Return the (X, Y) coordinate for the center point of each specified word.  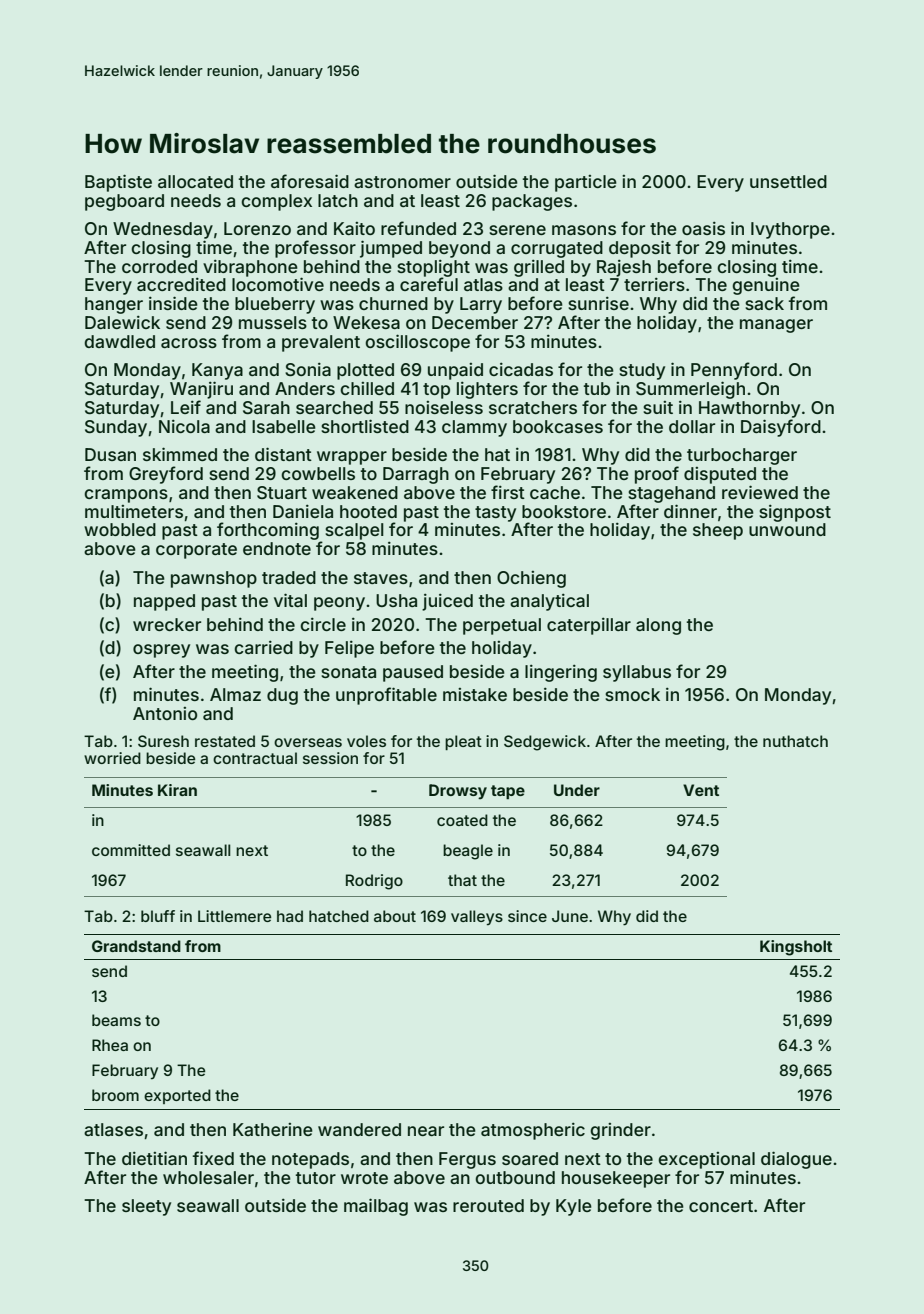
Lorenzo (257, 228)
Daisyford (781, 428)
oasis (703, 228)
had (290, 916)
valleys (477, 918)
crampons (126, 496)
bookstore (564, 511)
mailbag (376, 1207)
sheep (718, 531)
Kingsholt (796, 948)
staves (381, 578)
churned (393, 303)
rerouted (488, 1205)
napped (164, 602)
